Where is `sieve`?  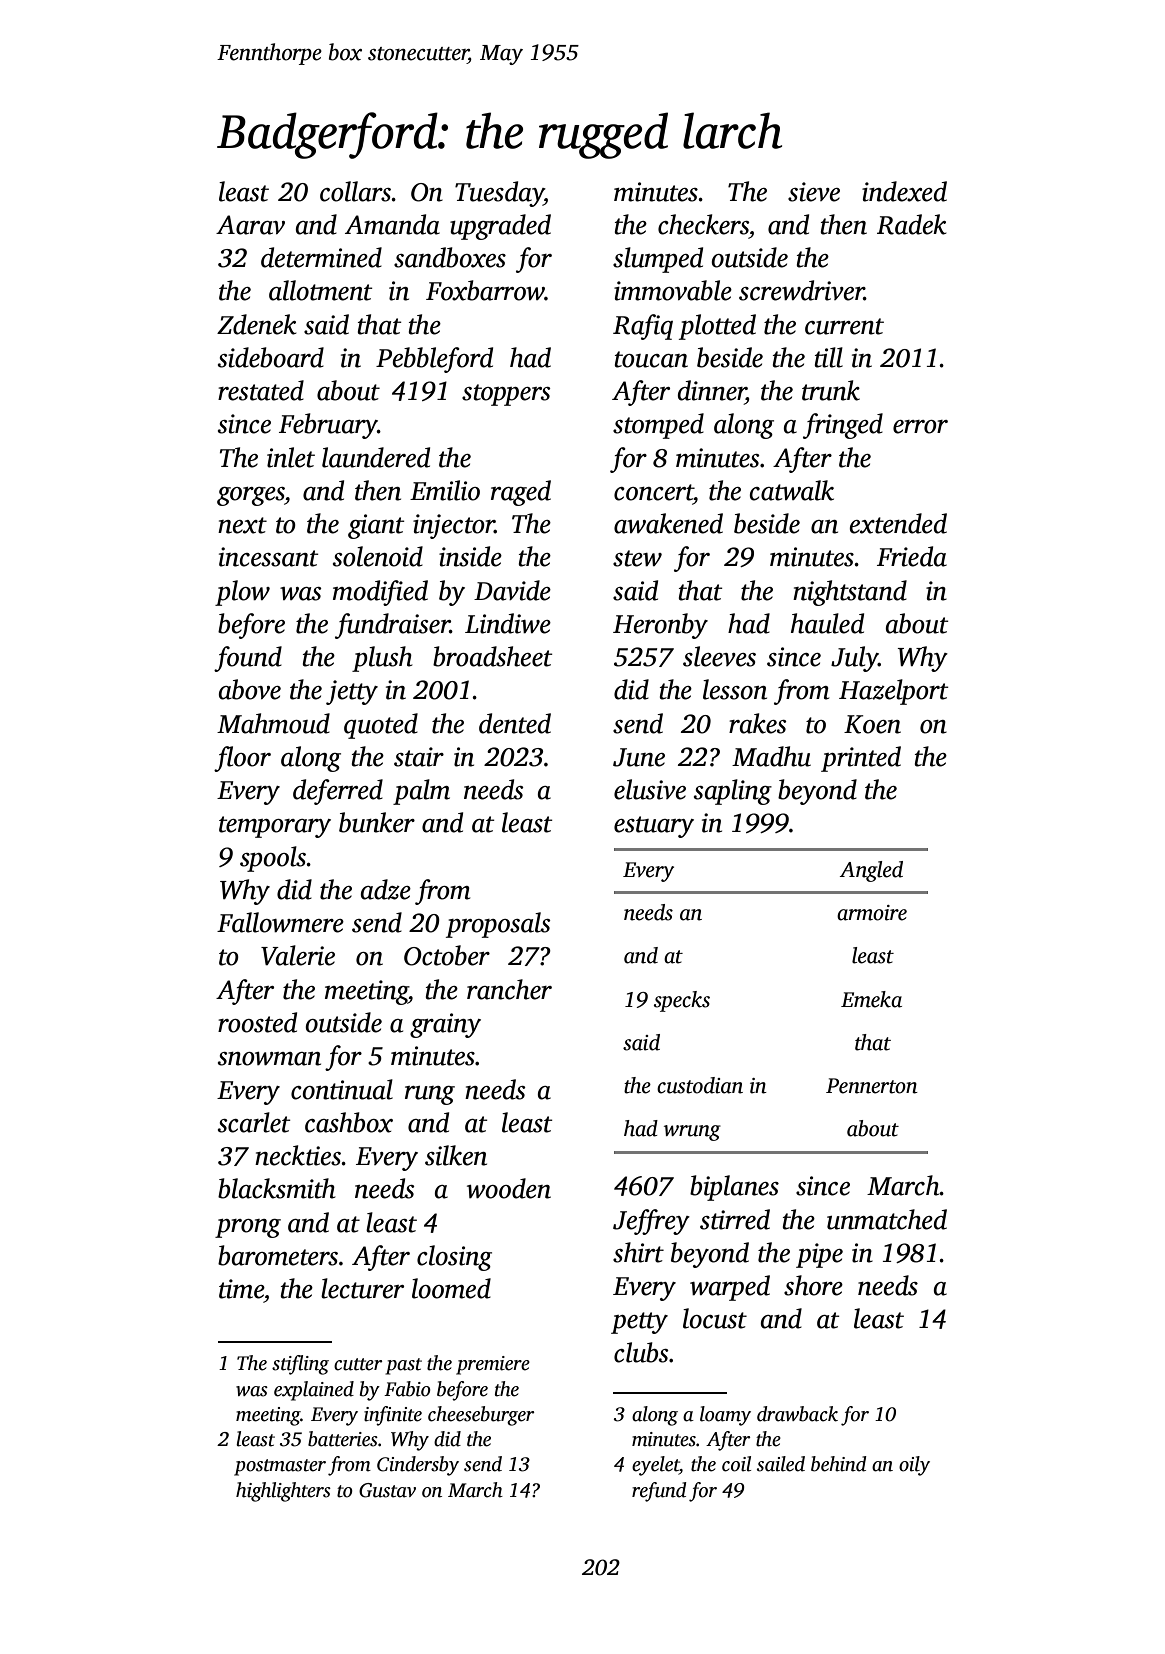
sieve is located at coordinates (814, 192).
